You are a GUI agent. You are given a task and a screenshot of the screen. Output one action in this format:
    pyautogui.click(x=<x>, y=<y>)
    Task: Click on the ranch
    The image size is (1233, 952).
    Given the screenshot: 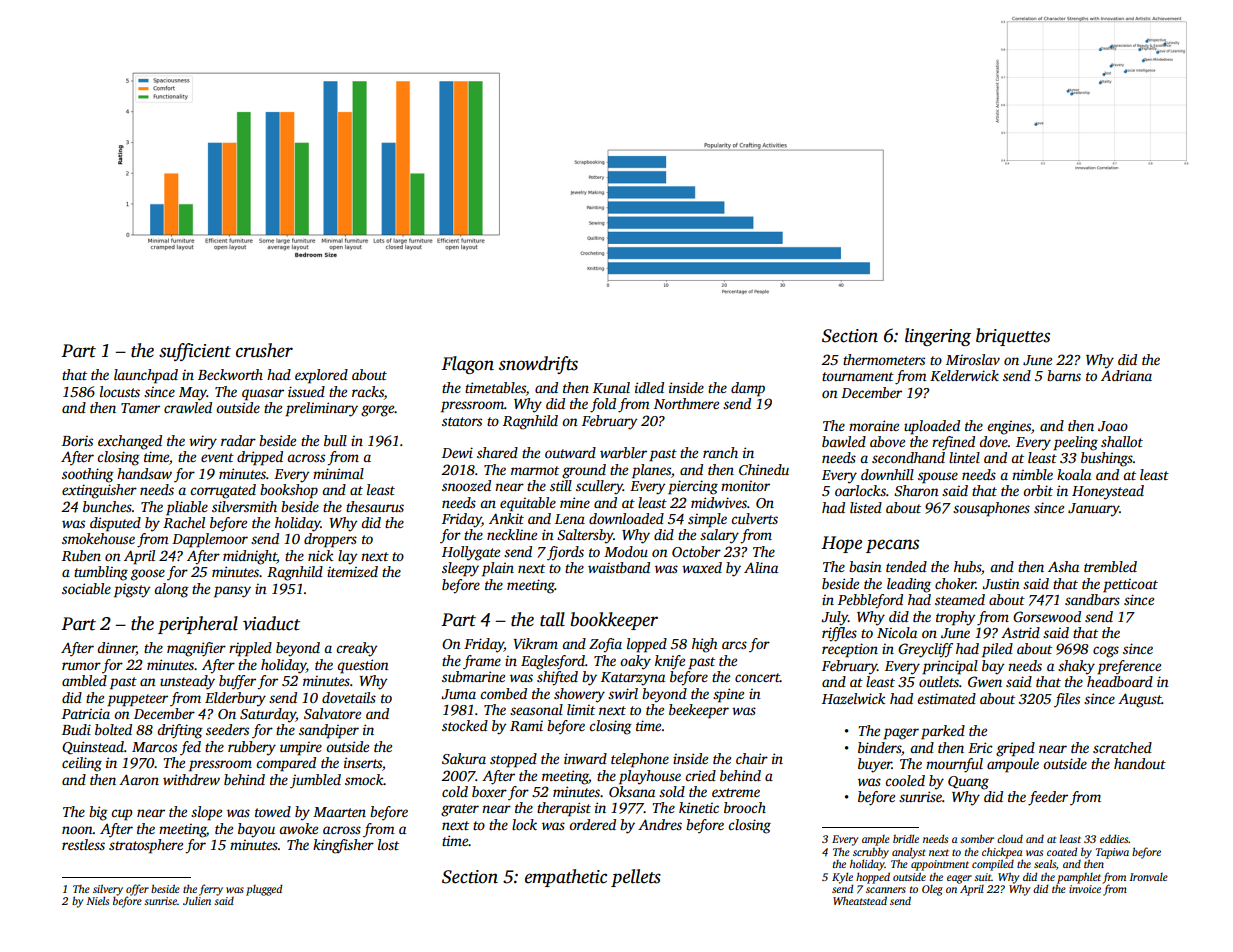 What is the action you would take?
    pyautogui.click(x=720, y=452)
